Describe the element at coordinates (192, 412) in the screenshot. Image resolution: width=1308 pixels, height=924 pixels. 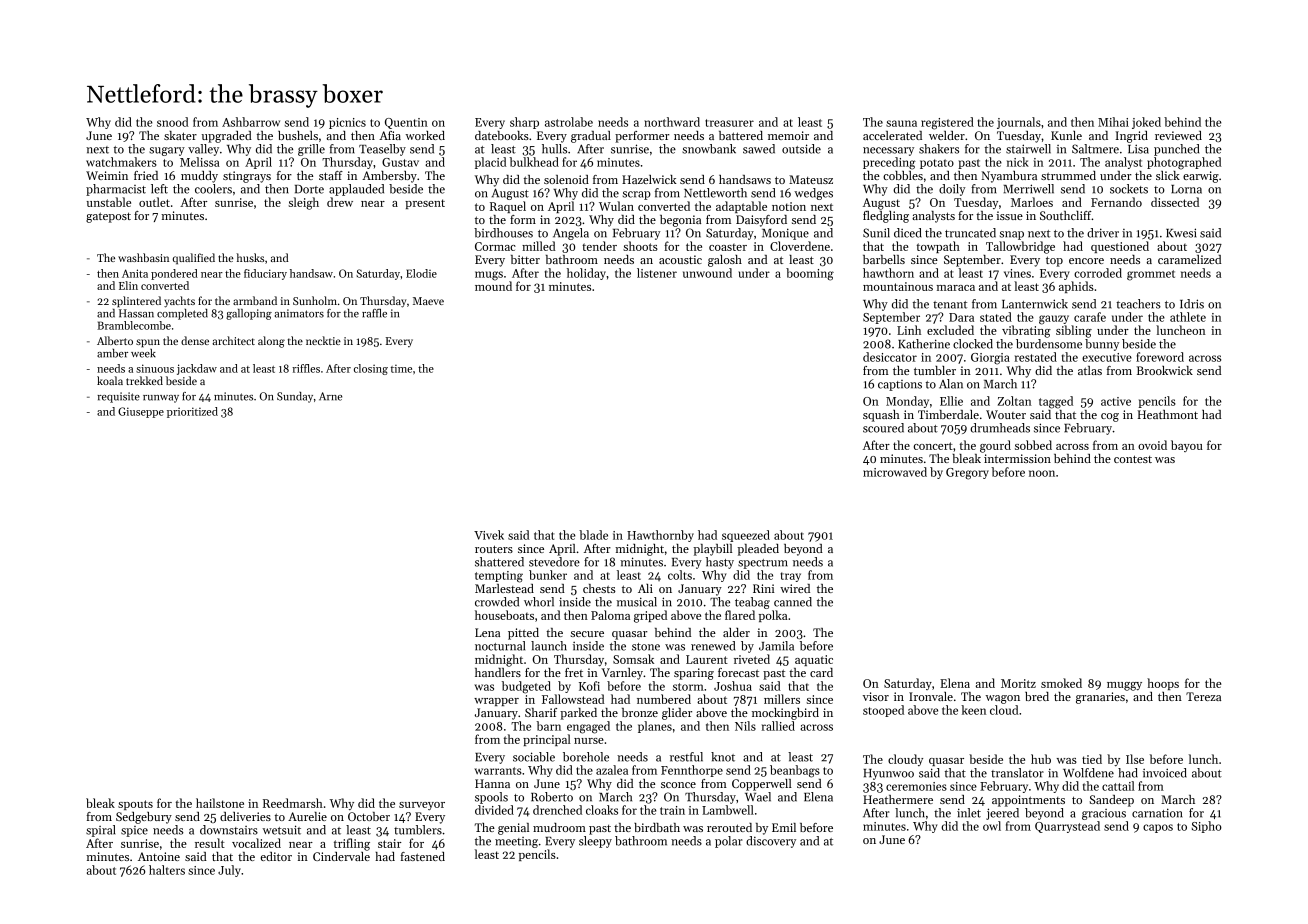
I see `prioritized` at that location.
